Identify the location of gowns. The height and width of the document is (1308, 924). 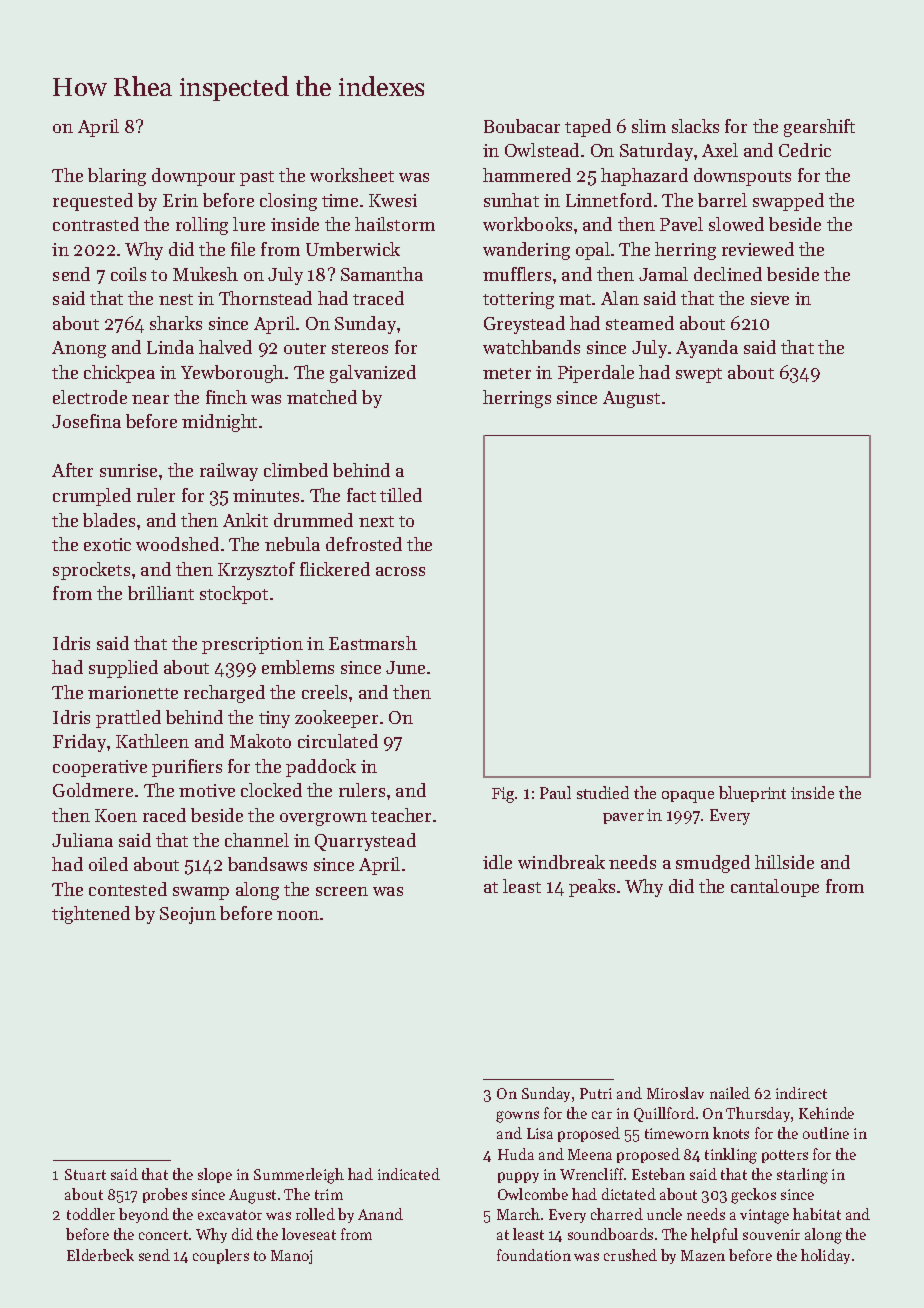
(517, 1117).
